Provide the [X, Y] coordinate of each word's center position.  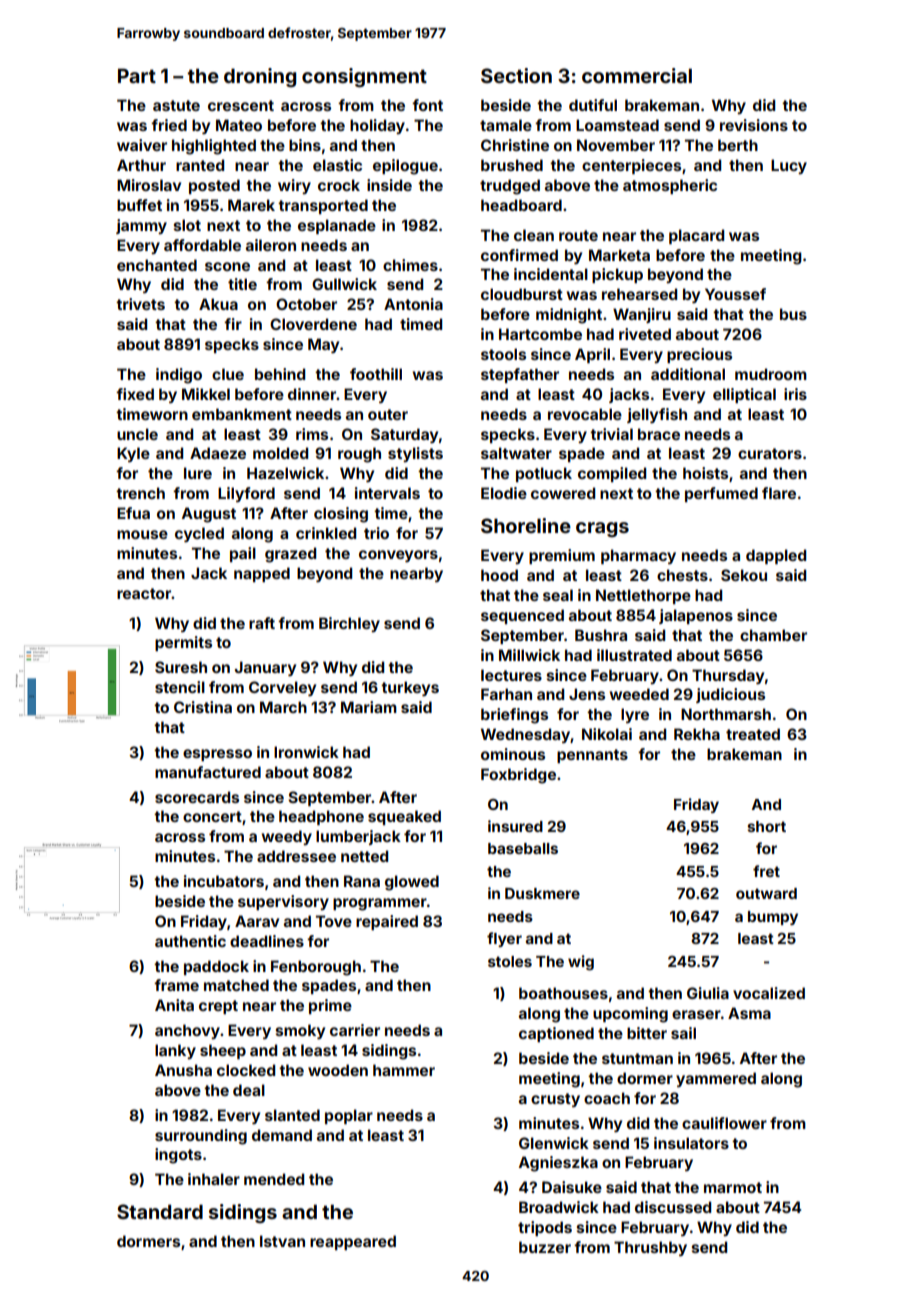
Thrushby [650, 1248]
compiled [612, 474]
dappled [776, 556]
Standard [160, 1211]
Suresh [181, 667]
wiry [294, 186]
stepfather [520, 375]
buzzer [545, 1247]
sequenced [522, 616]
